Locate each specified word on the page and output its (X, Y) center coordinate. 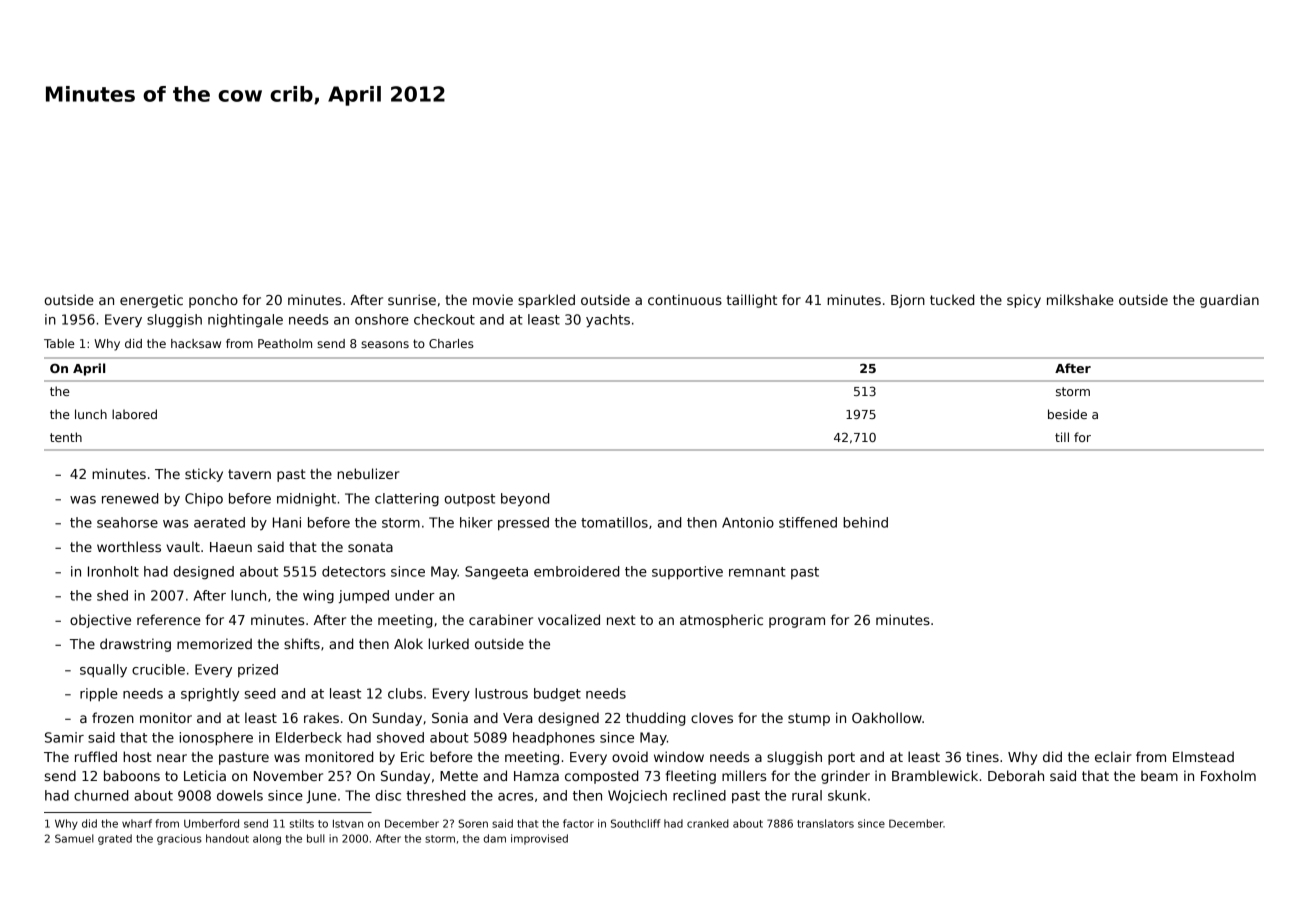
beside (1067, 414)
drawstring (135, 645)
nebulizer (368, 473)
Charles (451, 343)
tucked (952, 299)
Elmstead (1203, 756)
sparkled (546, 301)
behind (865, 522)
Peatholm (285, 343)
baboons (132, 775)
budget (557, 695)
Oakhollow (887, 717)
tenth (66, 437)
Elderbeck (309, 737)
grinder (845, 777)
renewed (130, 498)
